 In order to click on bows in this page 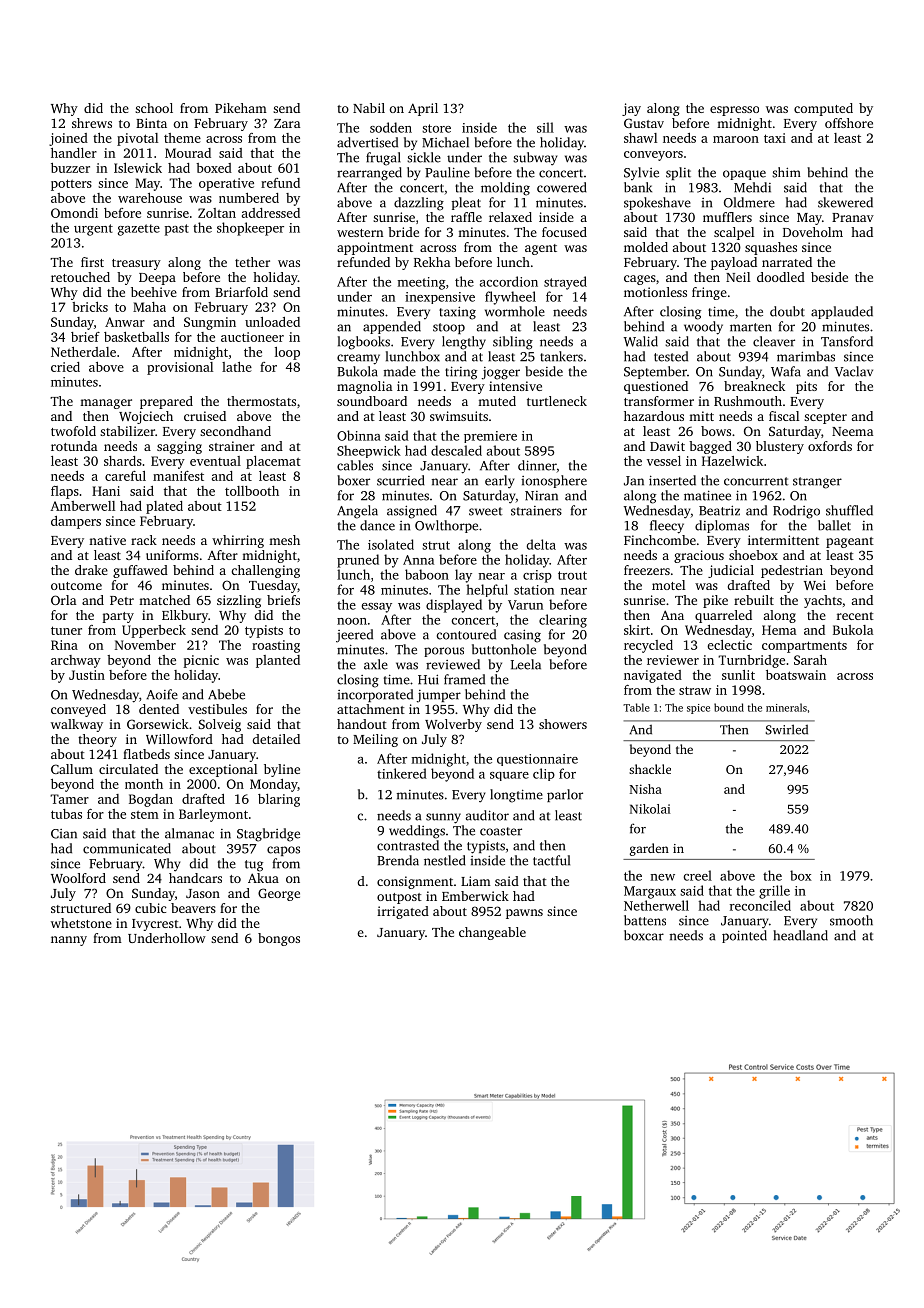, I will do `click(716, 431)`.
